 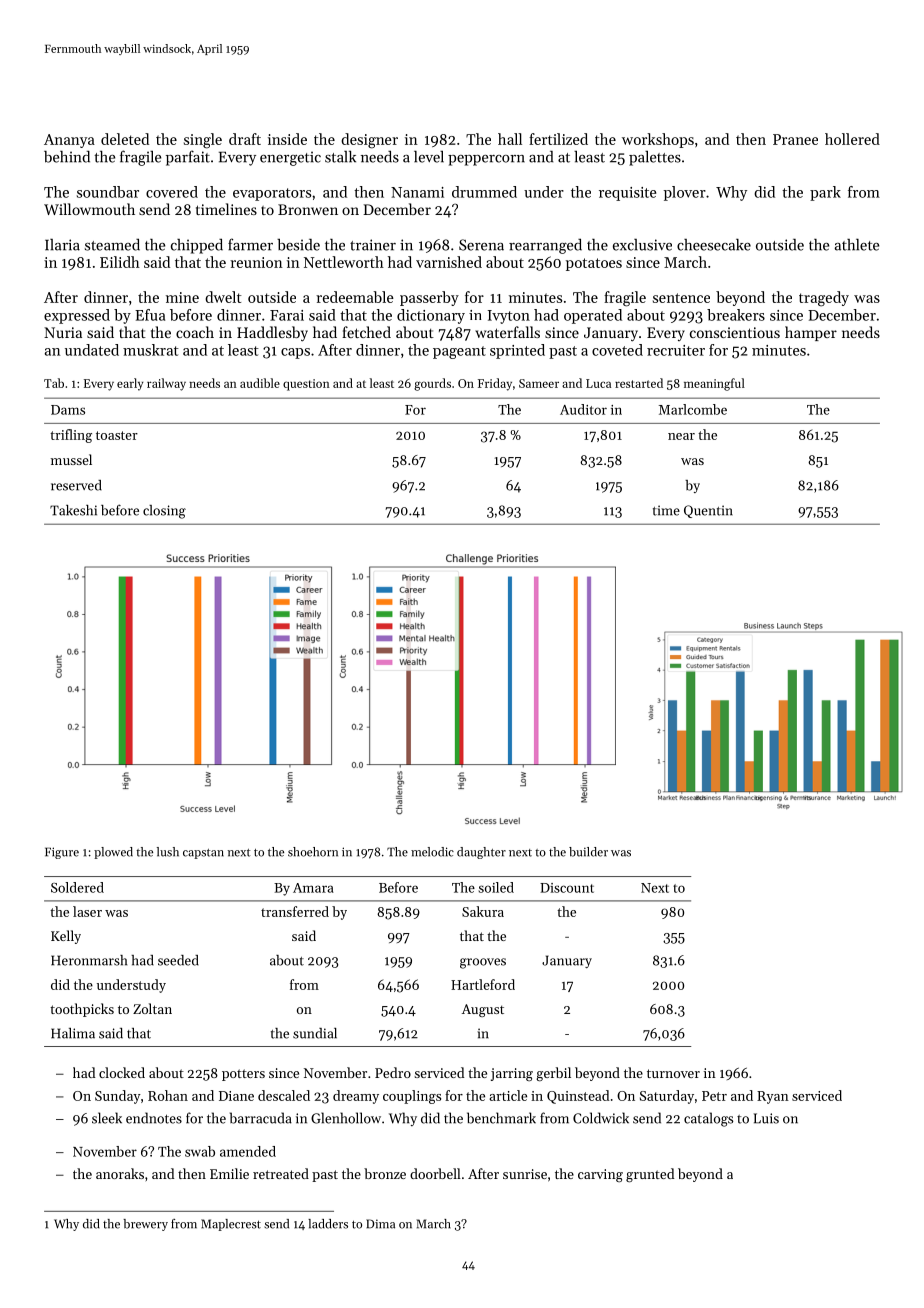 What do you see at coordinates (168, 852) in the image?
I see `lush` at bounding box center [168, 852].
